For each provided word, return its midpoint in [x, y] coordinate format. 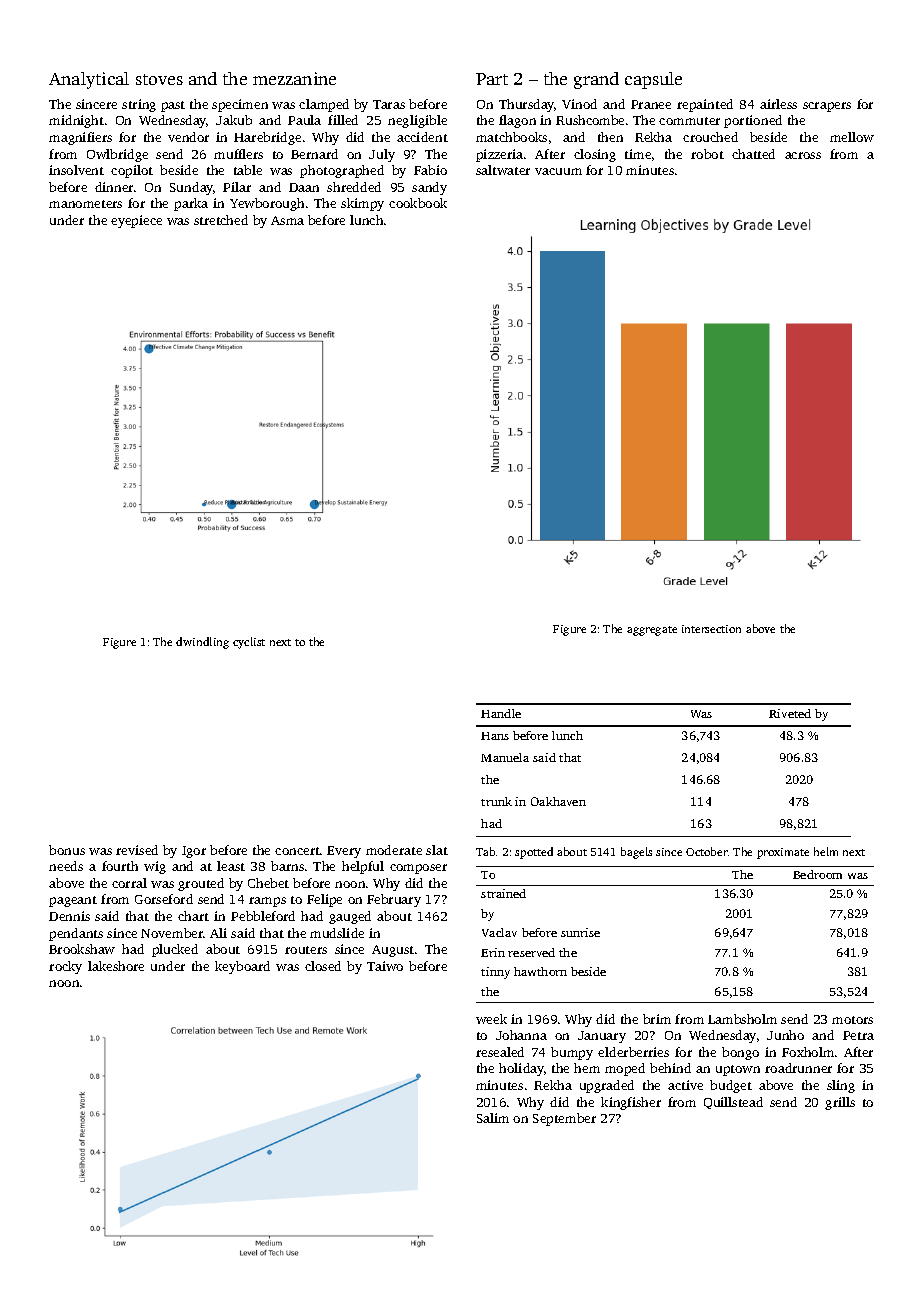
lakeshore [116, 966]
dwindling [202, 643]
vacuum [558, 171]
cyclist [249, 643]
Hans [495, 736]
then [610, 137]
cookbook [418, 203]
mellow [852, 137]
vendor [188, 137]
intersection [711, 629]
